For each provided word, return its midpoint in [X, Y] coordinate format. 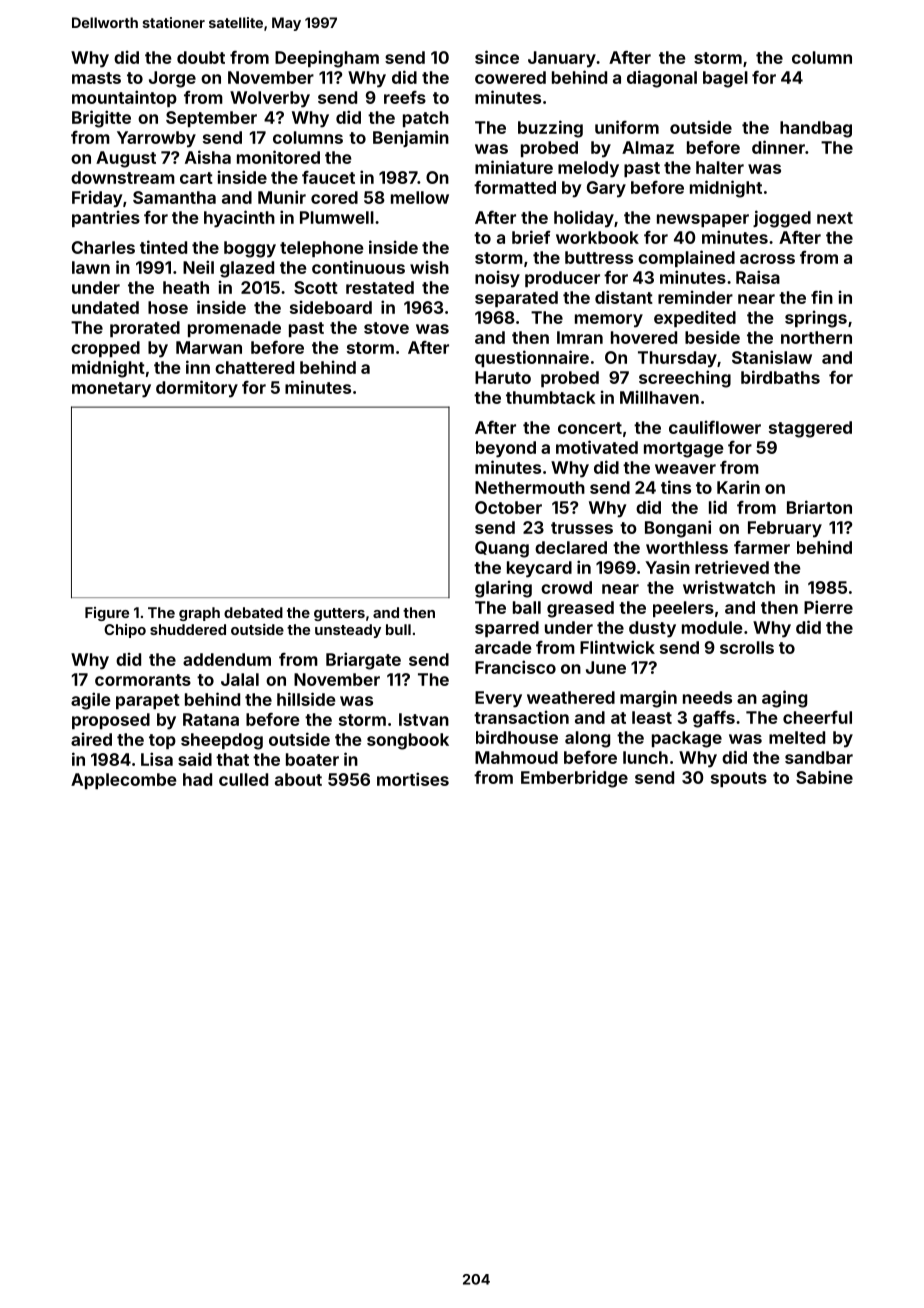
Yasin [667, 567]
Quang [502, 549]
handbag [816, 129]
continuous [358, 267]
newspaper [703, 220]
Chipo [125, 631]
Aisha [208, 157]
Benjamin [411, 138]
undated [105, 307]
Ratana [211, 719]
